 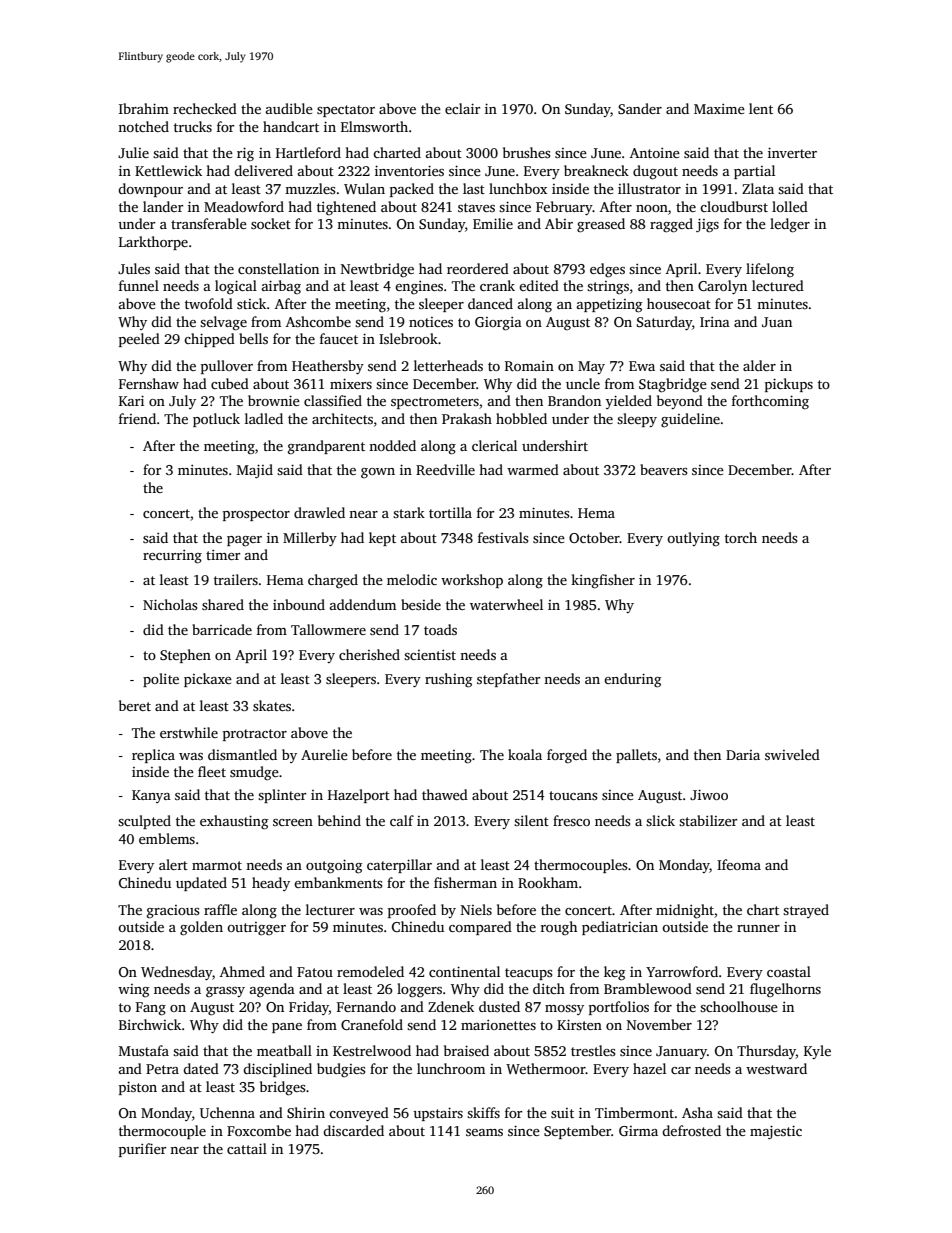 What do you see at coordinates (144, 822) in the screenshot?
I see `sculpted` at bounding box center [144, 822].
